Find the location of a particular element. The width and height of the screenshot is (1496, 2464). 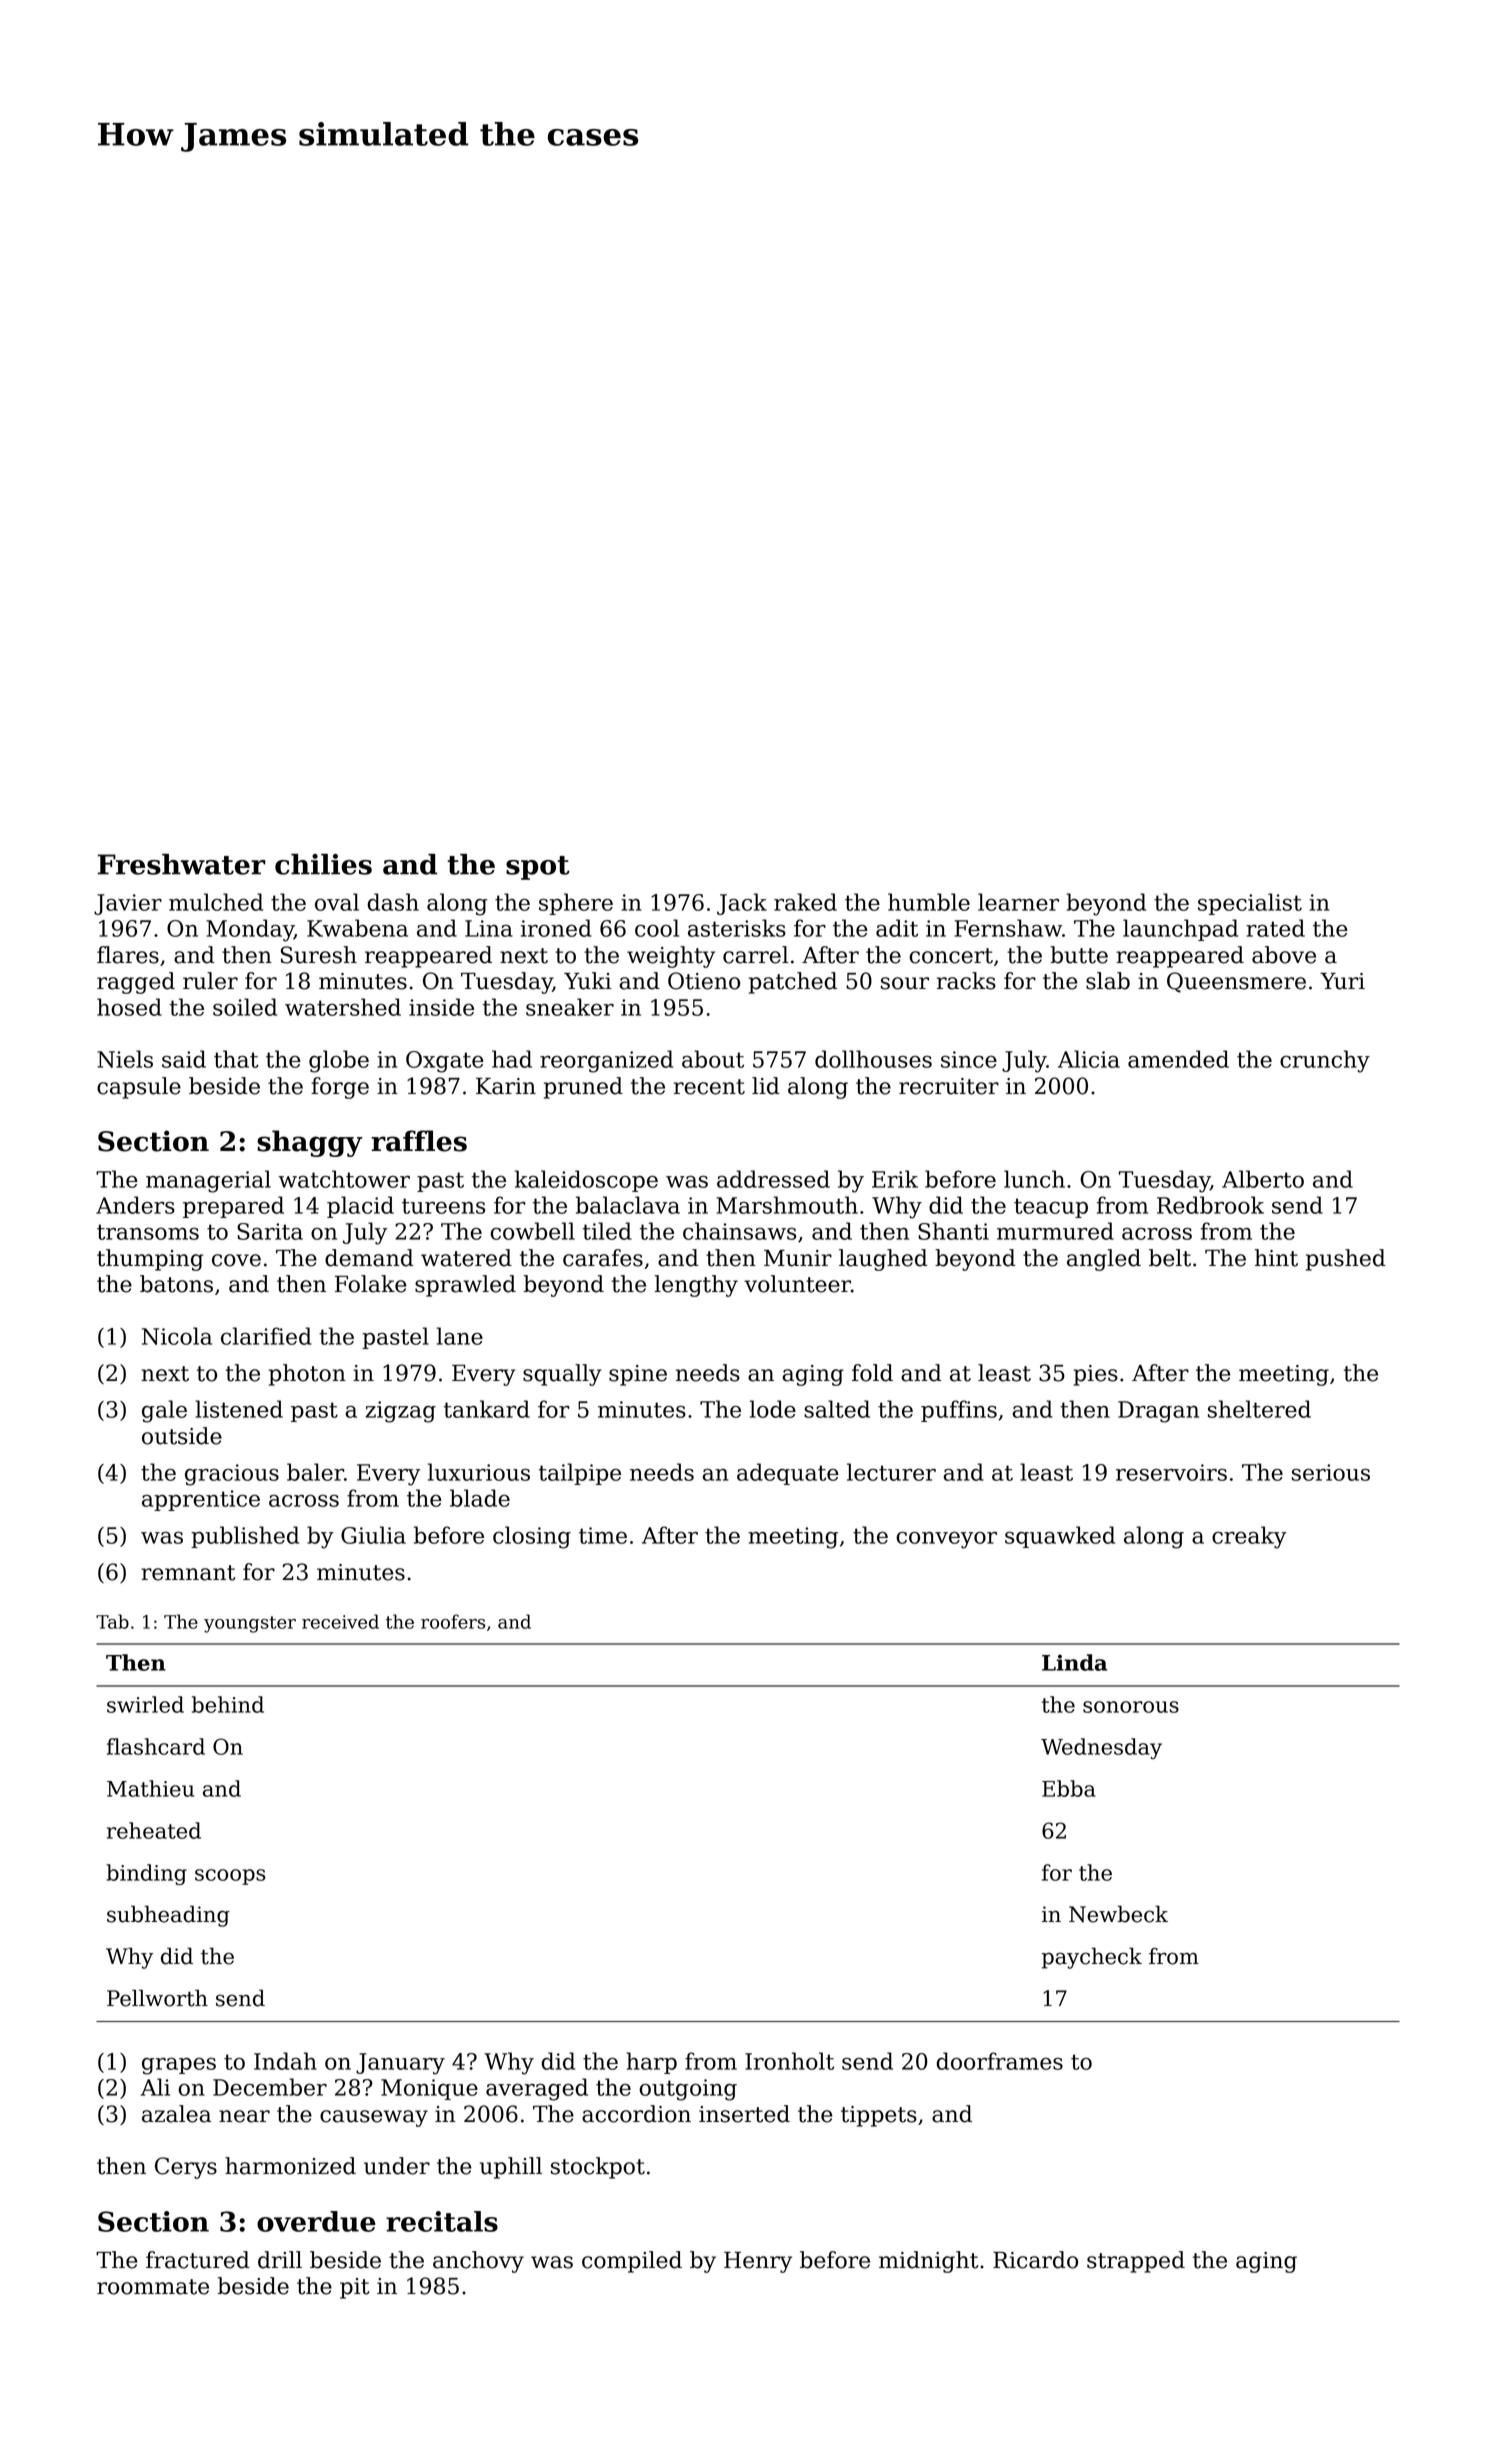

time is located at coordinates (603, 1535).
